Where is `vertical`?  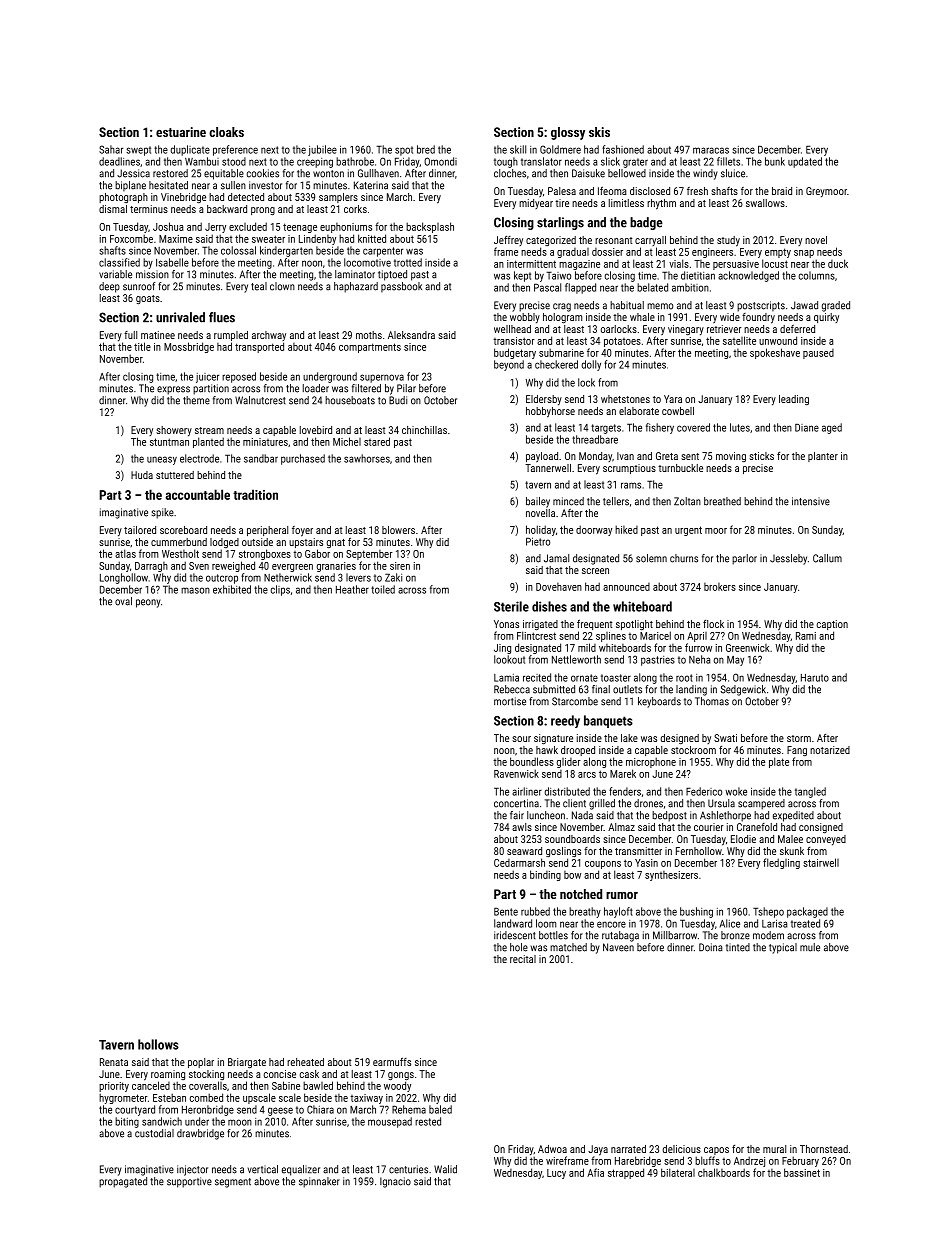 vertical is located at coordinates (263, 1169).
